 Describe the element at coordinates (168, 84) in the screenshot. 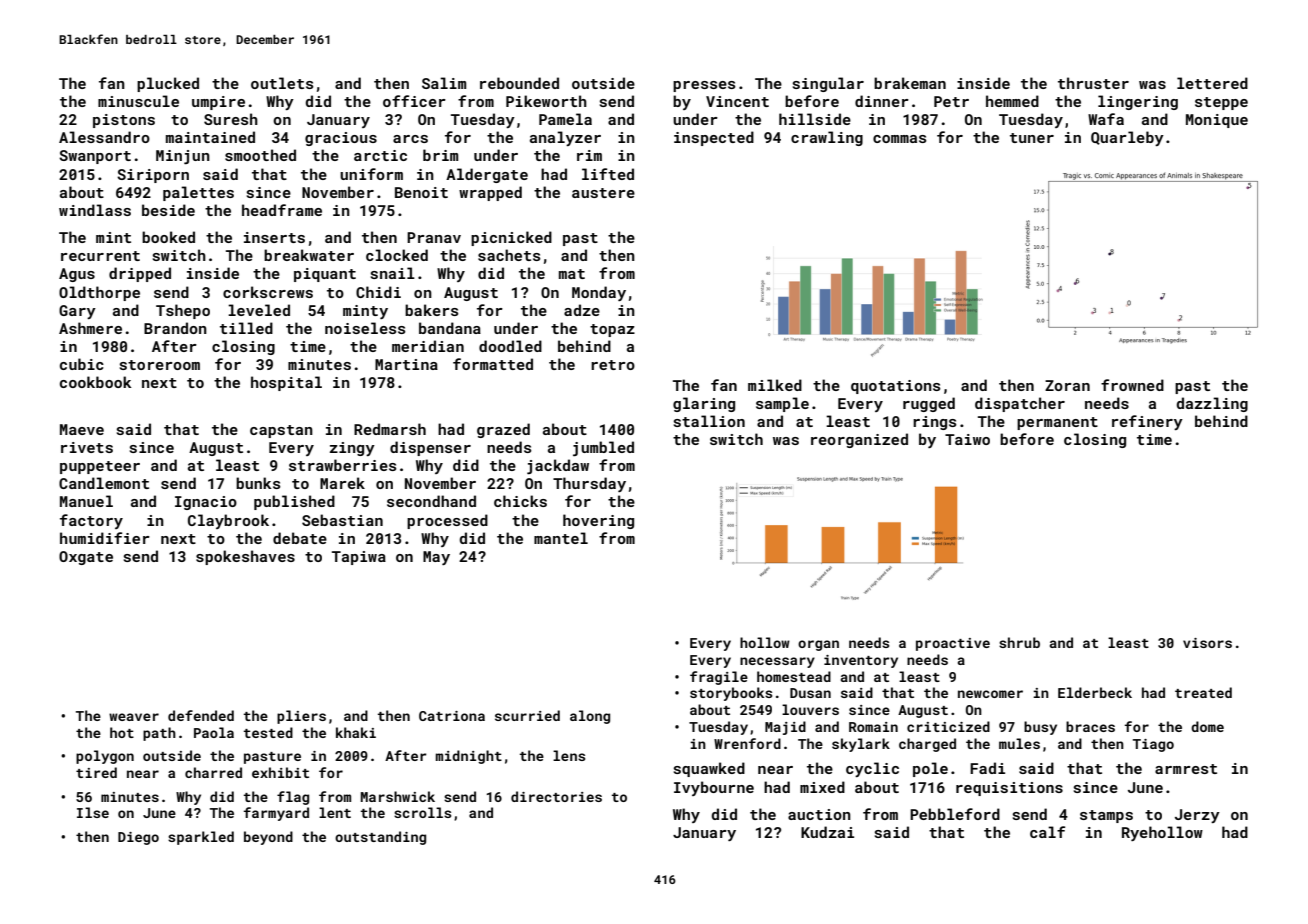

I see `plucked` at that location.
